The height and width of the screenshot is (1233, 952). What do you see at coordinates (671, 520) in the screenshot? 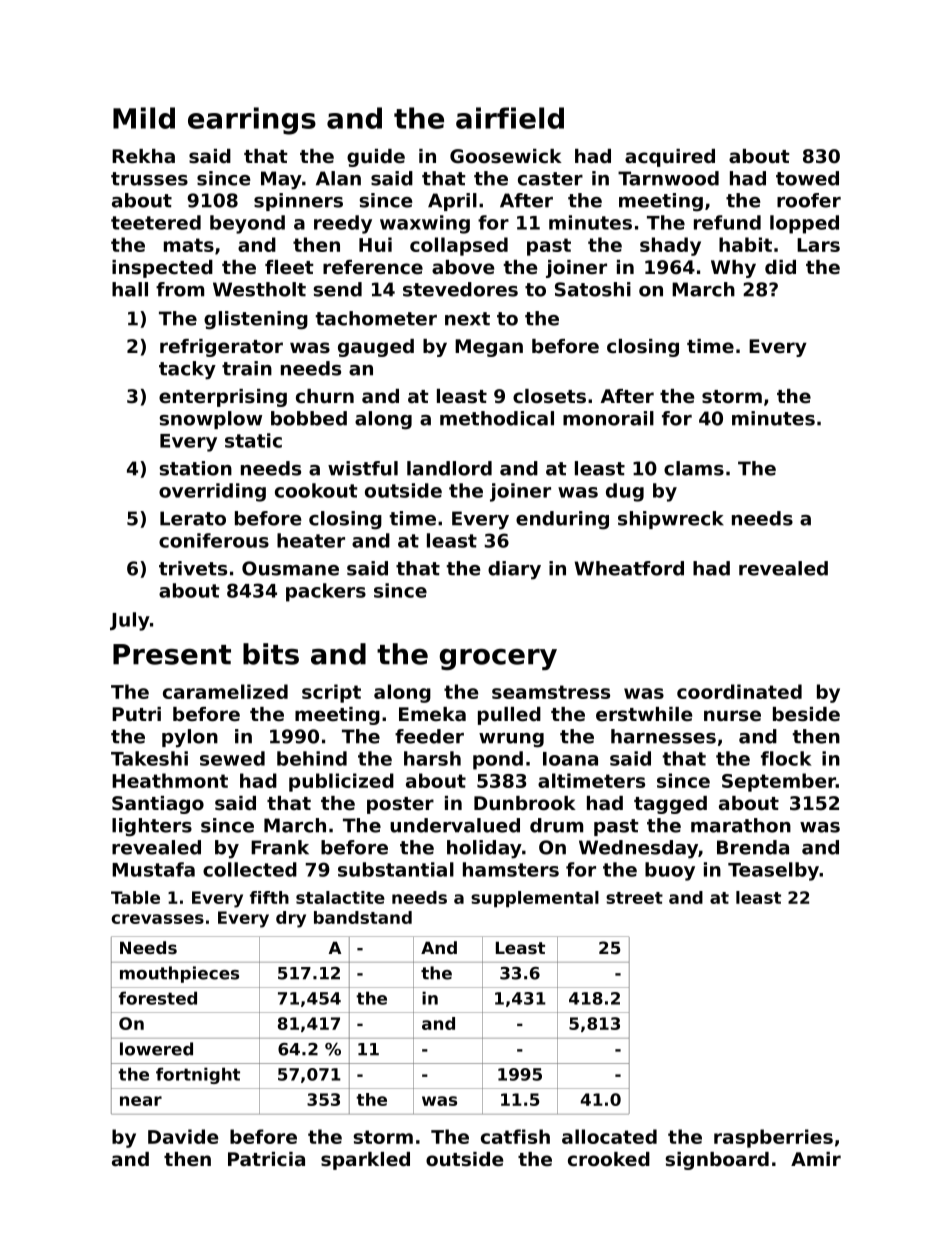
I see `shipwreck` at bounding box center [671, 520].
